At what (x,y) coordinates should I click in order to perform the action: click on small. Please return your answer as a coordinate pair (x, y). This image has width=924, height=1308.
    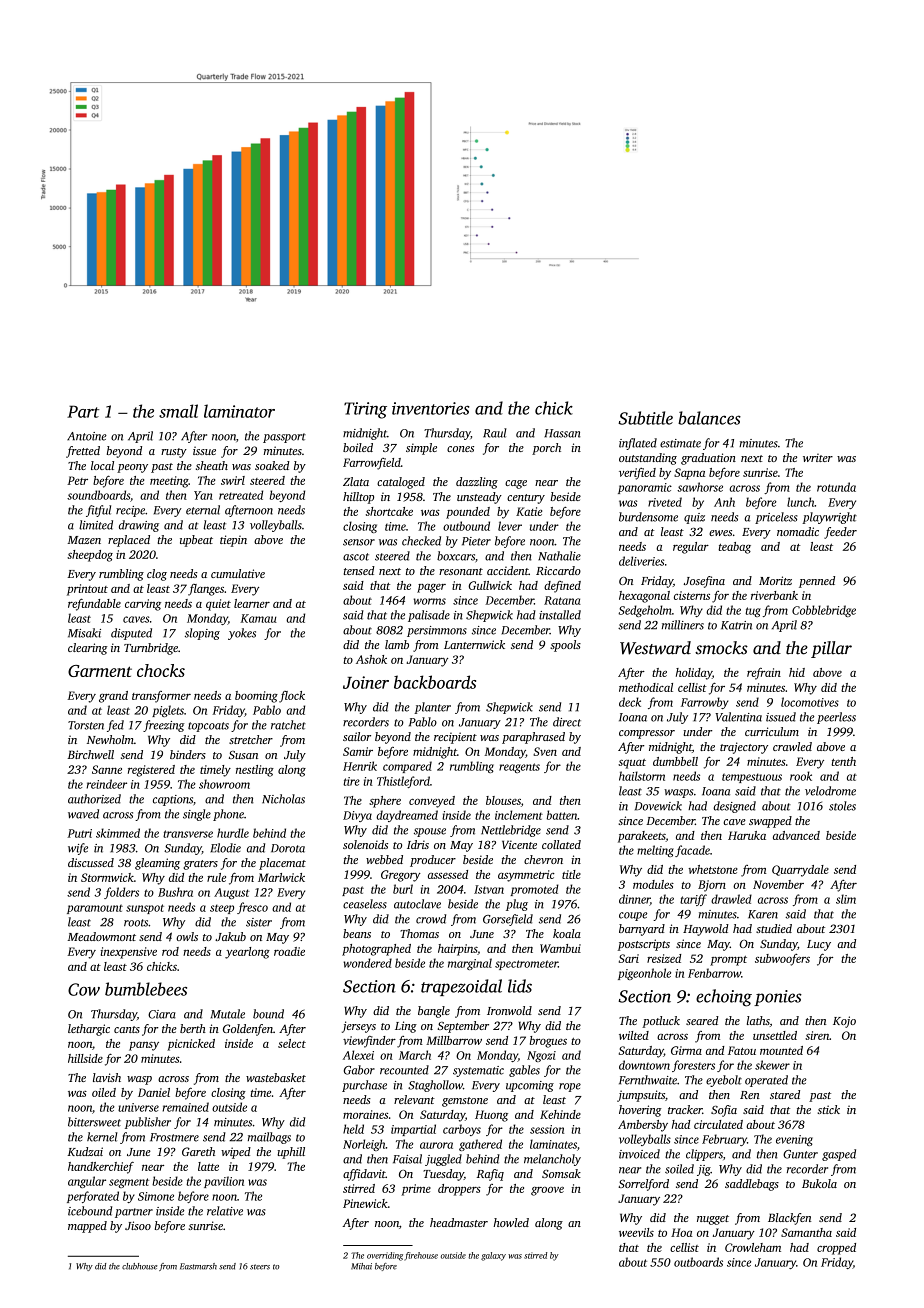
    Looking at the image, I should click on (178, 411).
